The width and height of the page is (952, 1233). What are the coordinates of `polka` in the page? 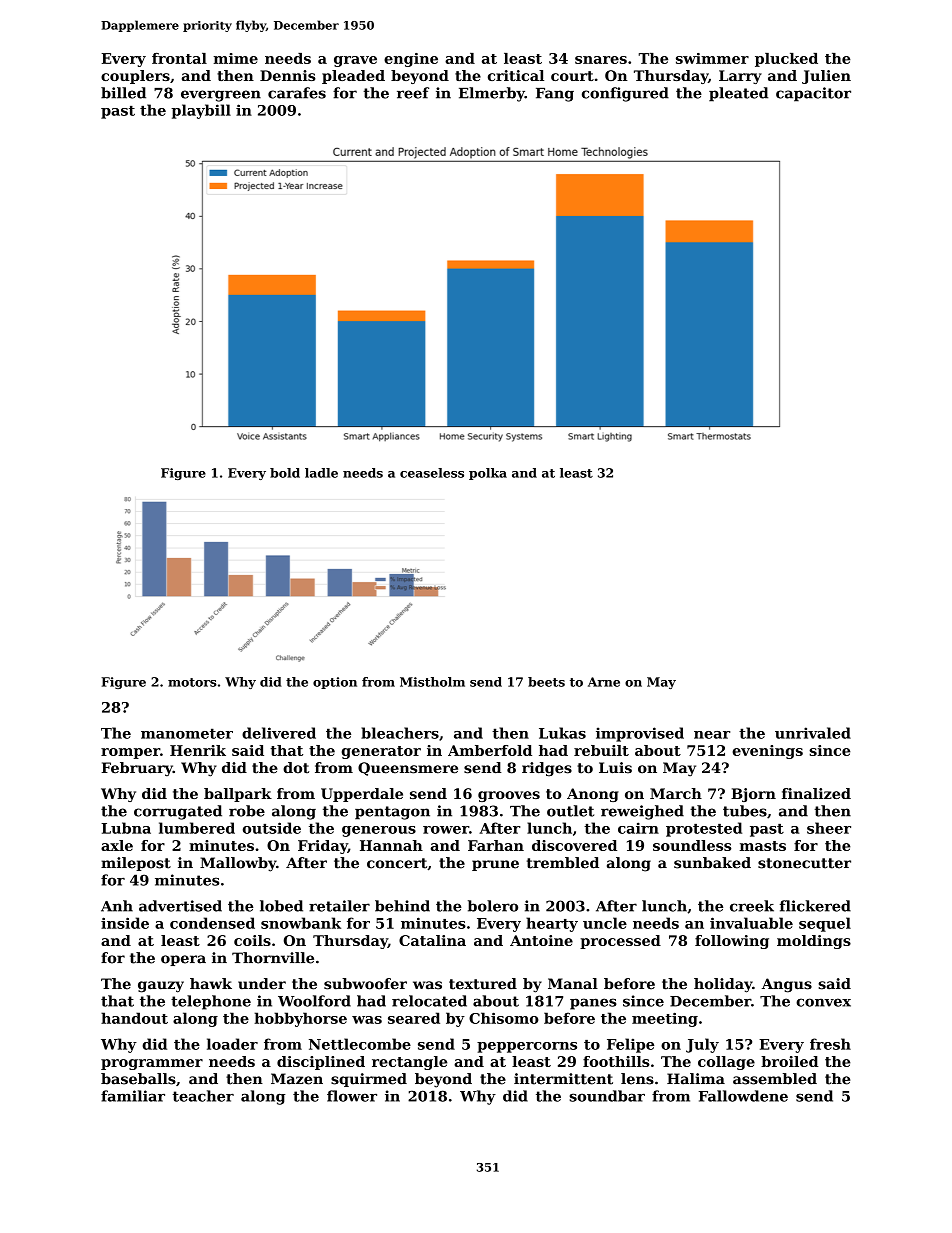 It's located at (488, 474).
